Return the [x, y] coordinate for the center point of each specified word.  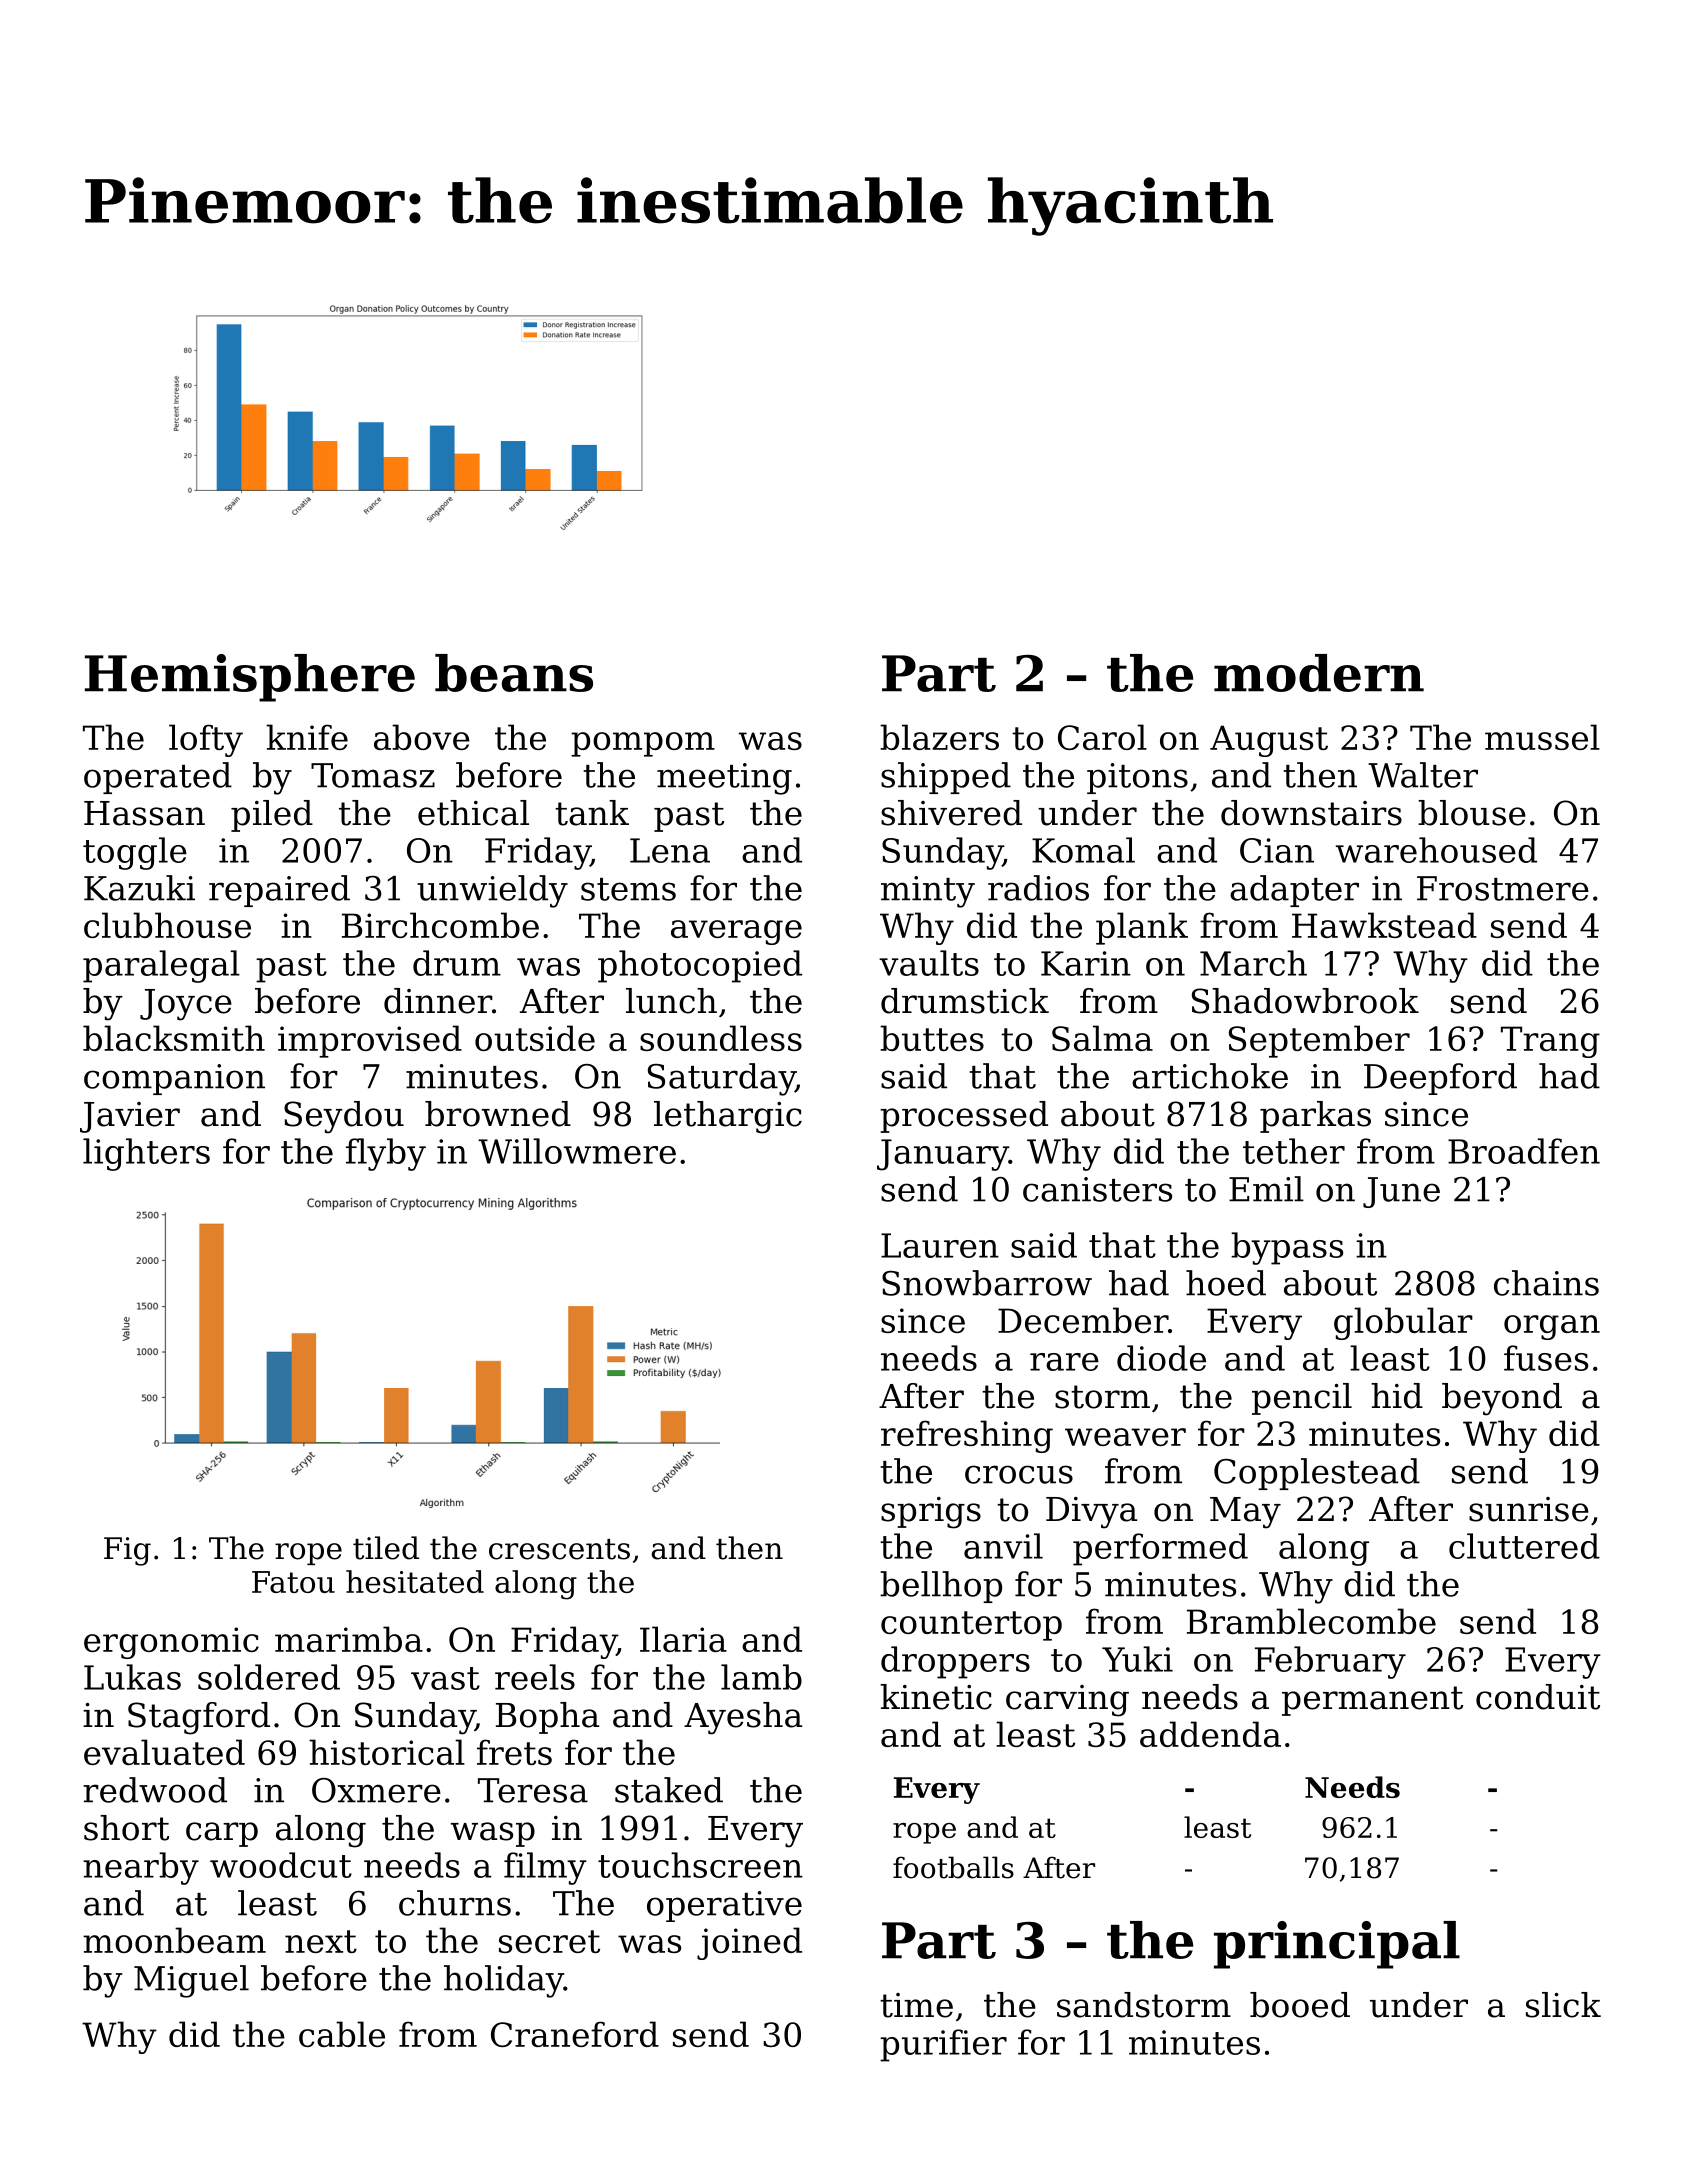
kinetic [936, 1697]
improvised [370, 1041]
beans [514, 673]
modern [1319, 673]
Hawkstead [1384, 925]
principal [1337, 1945]
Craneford [575, 2034]
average [736, 932]
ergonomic [171, 1643]
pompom [643, 744]
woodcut [281, 1865]
